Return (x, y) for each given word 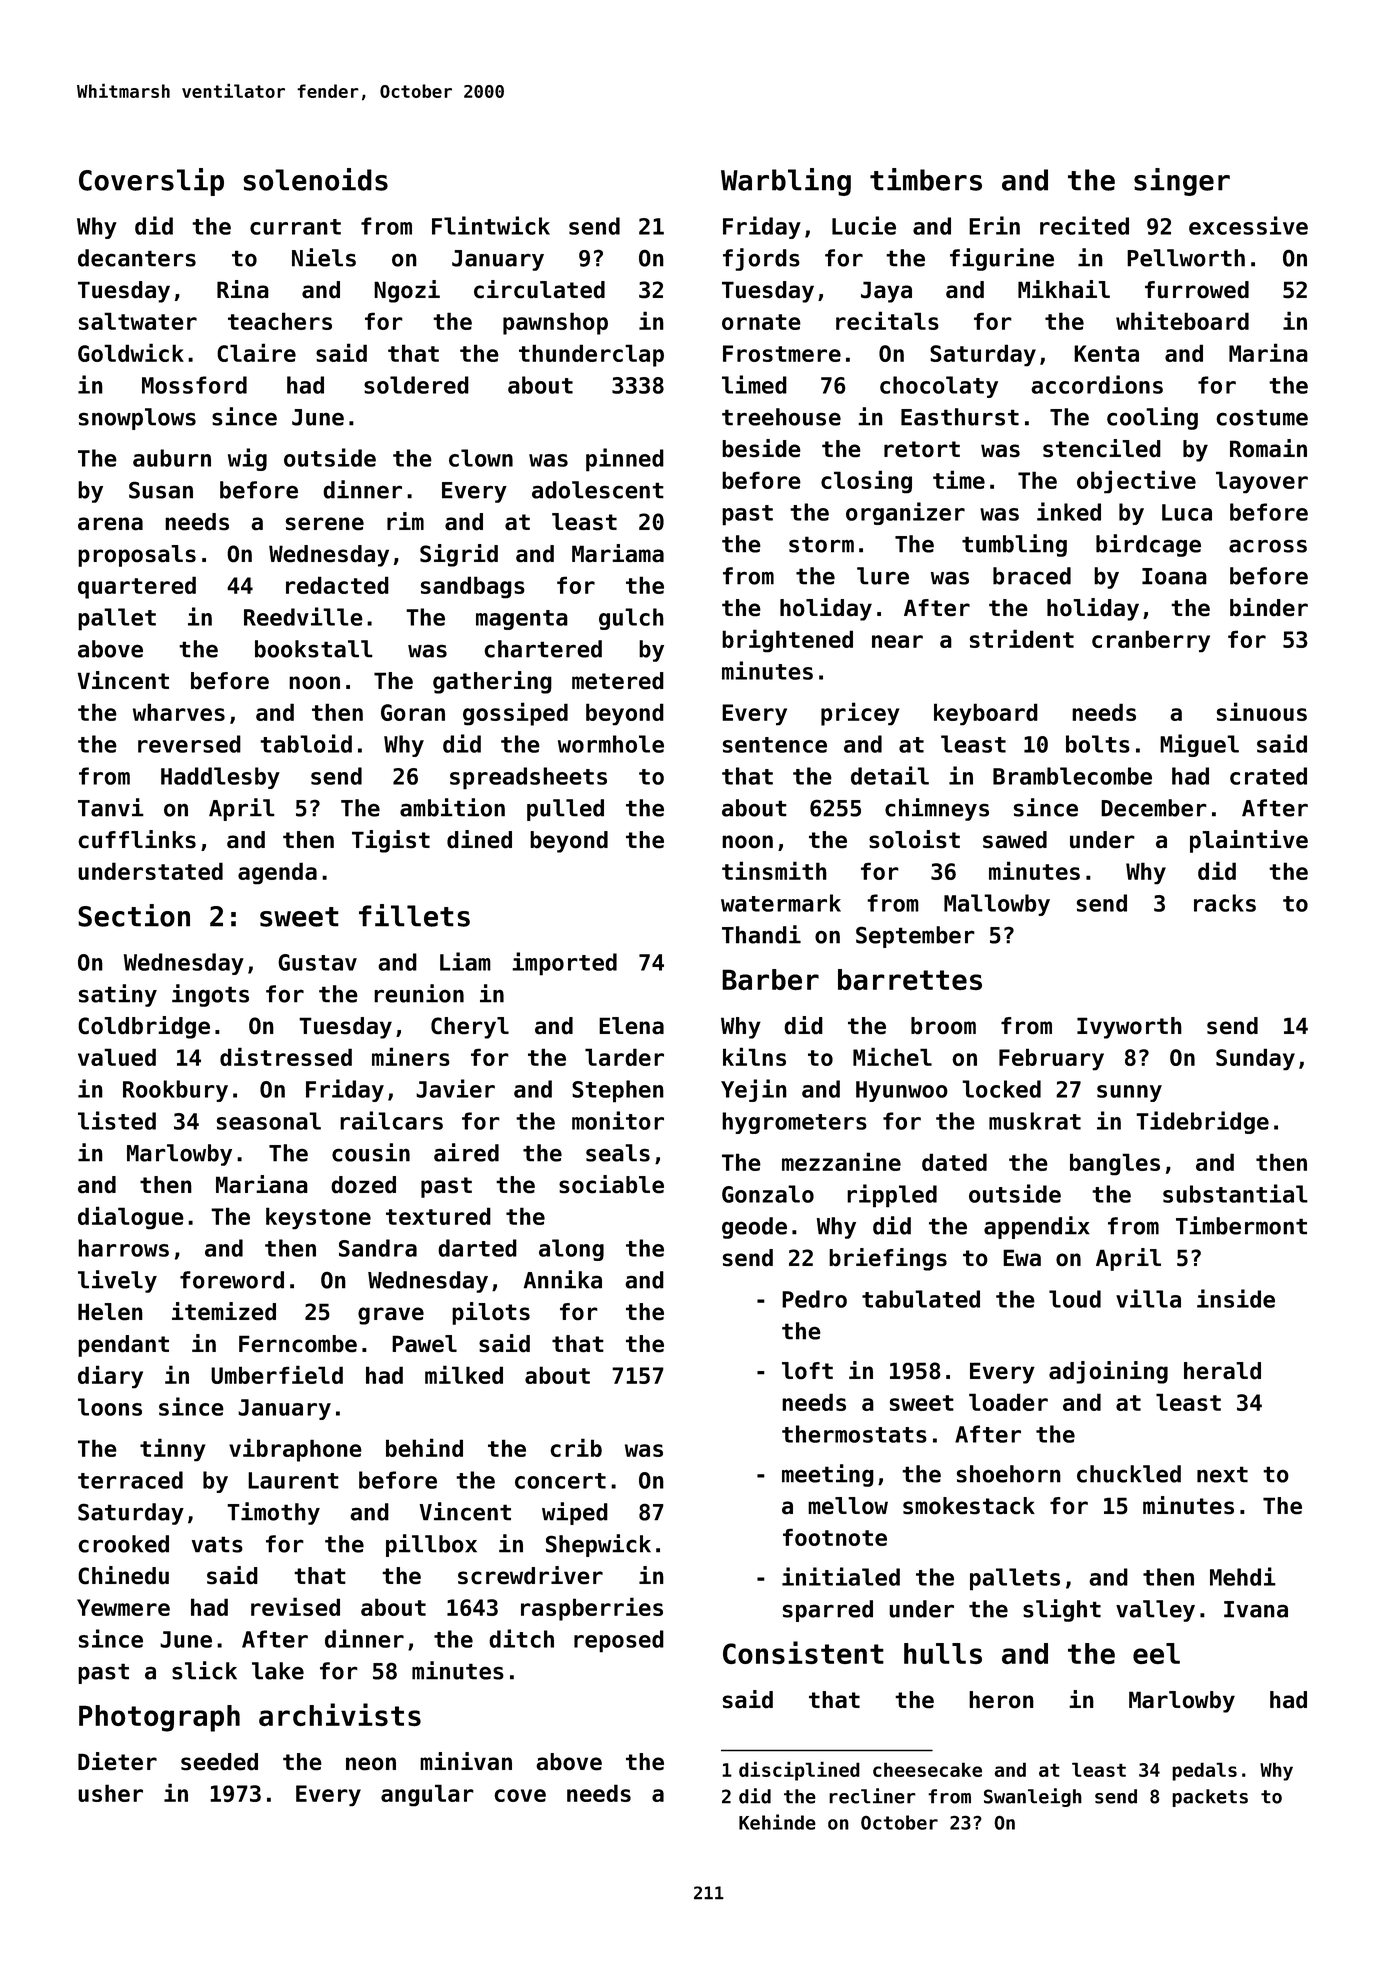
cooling (1152, 418)
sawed (1015, 840)
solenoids (315, 179)
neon (371, 1764)
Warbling (786, 182)
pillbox (431, 1545)
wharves (179, 712)
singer (1182, 182)
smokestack (969, 1506)
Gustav (317, 962)
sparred (828, 1611)
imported (564, 964)
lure (883, 576)
